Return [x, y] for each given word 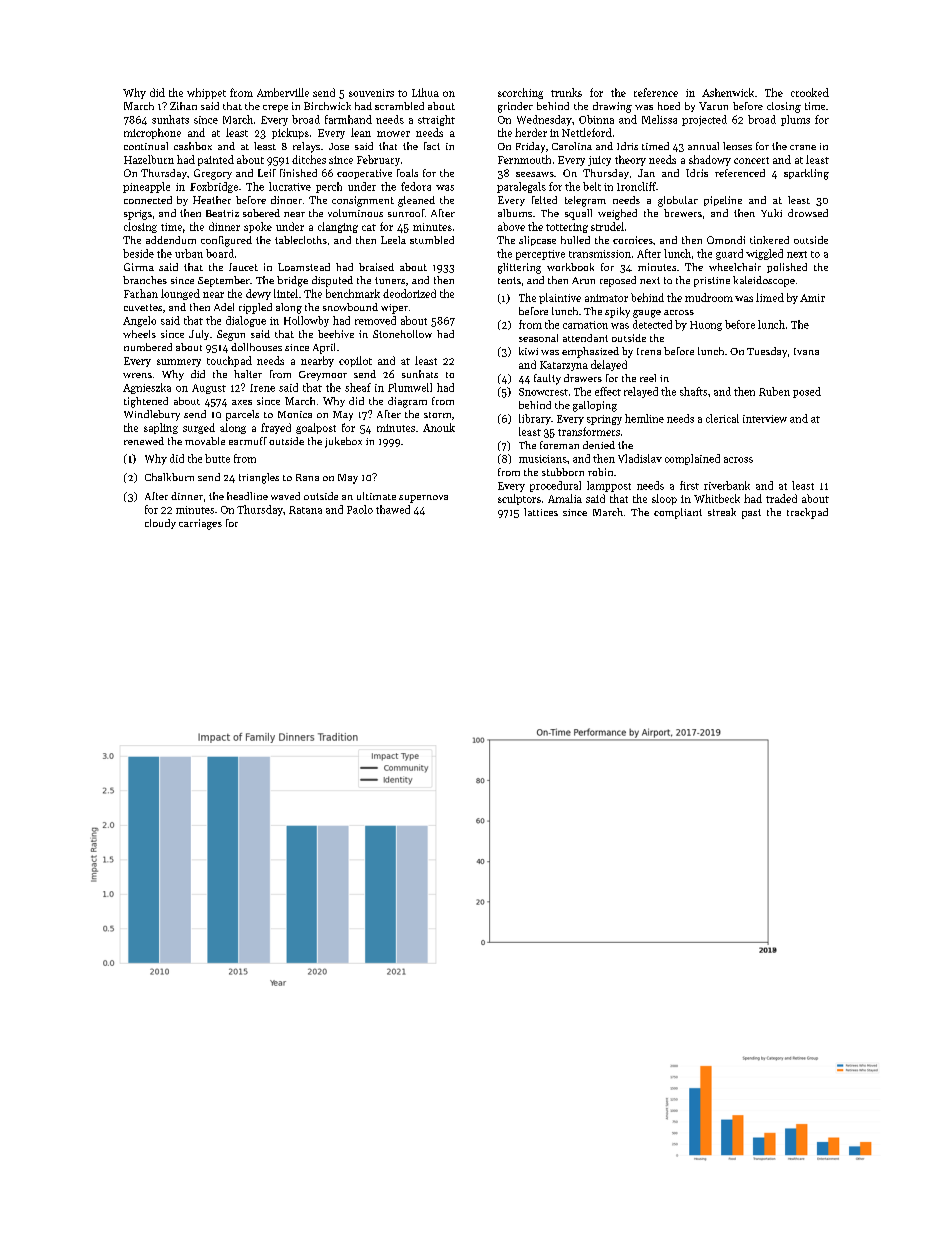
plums [795, 120]
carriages [200, 524]
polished [787, 268]
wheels [139, 334]
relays [306, 147]
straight [436, 120]
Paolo [360, 509]
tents [509, 280]
